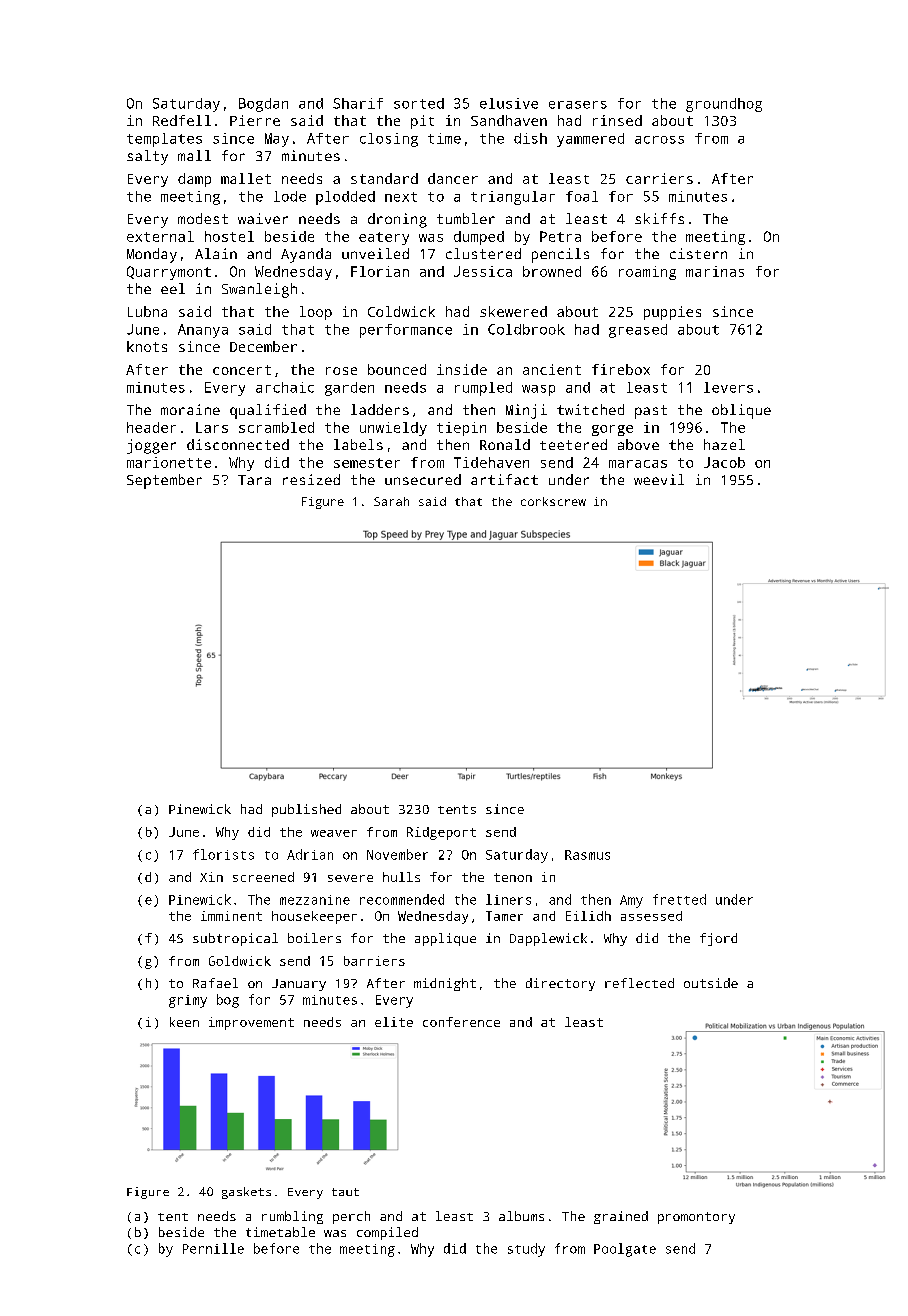 The width and height of the screenshot is (908, 1316). I want to click on marionette, so click(169, 462).
